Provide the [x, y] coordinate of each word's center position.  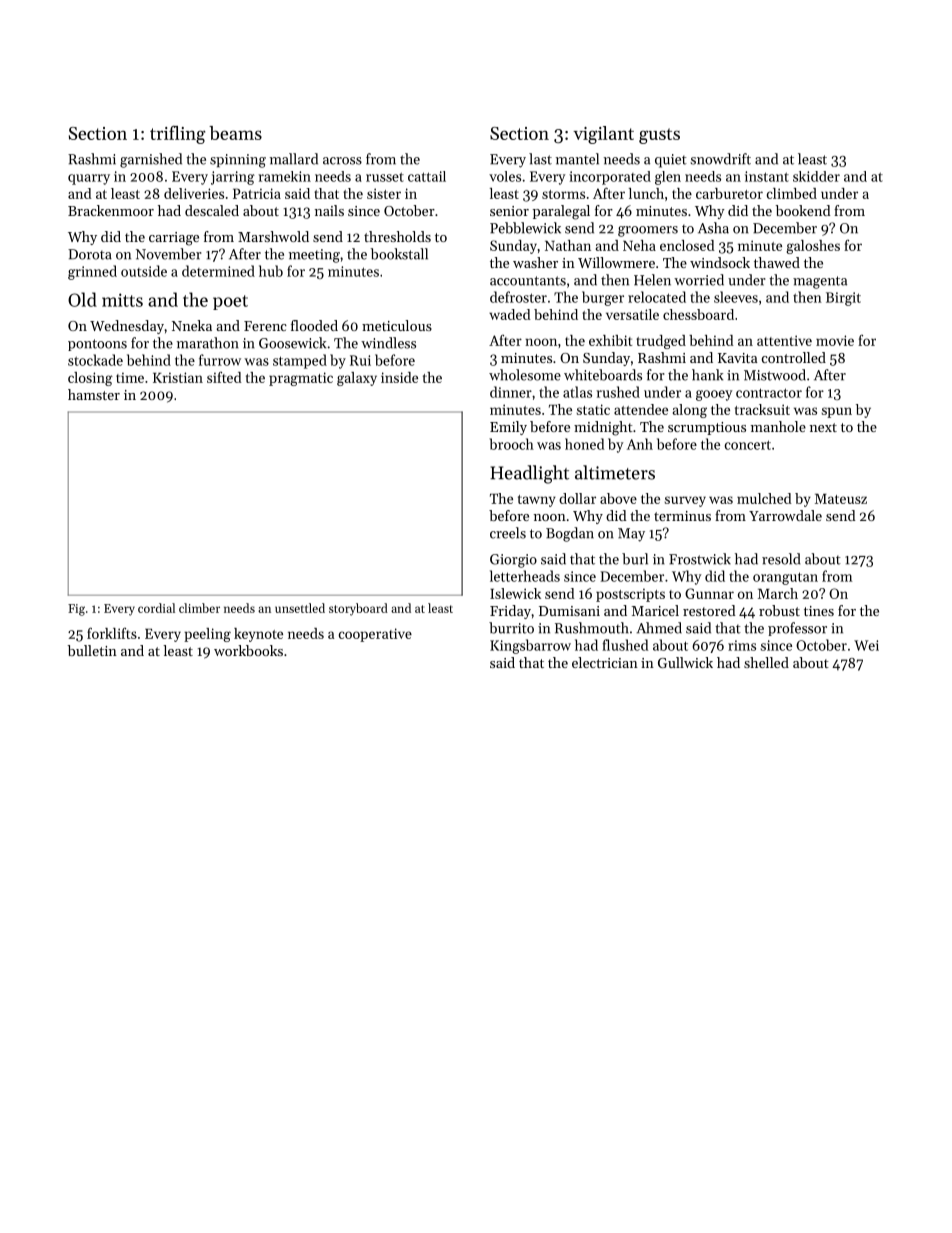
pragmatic [301, 379]
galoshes [813, 247]
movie [835, 340]
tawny [537, 501]
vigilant [603, 135]
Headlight [529, 474]
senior [509, 211]
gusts [659, 136]
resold [781, 559]
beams [235, 133]
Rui [360, 360]
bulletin [92, 650]
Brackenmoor [111, 210]
